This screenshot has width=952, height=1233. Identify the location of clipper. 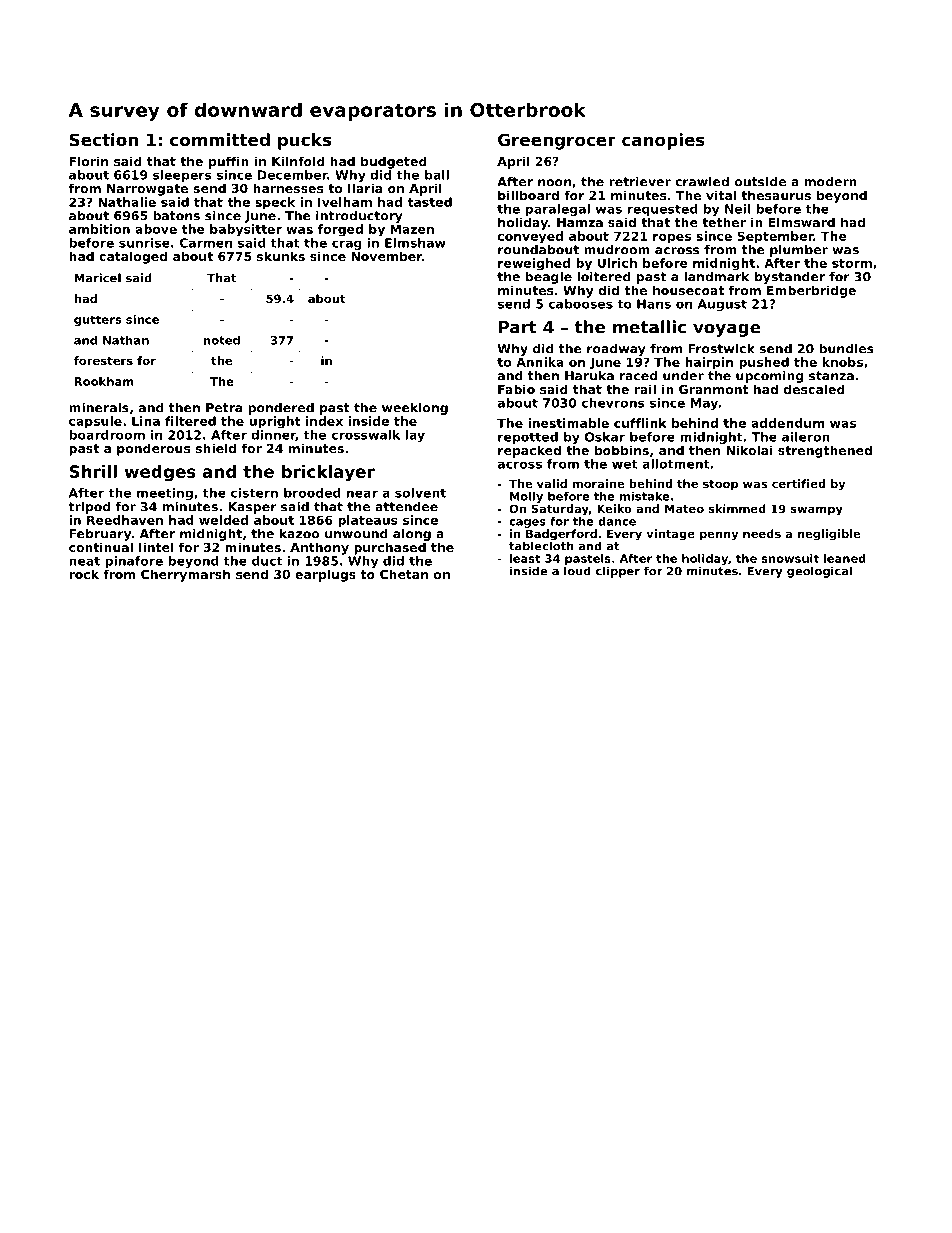
(618, 572).
